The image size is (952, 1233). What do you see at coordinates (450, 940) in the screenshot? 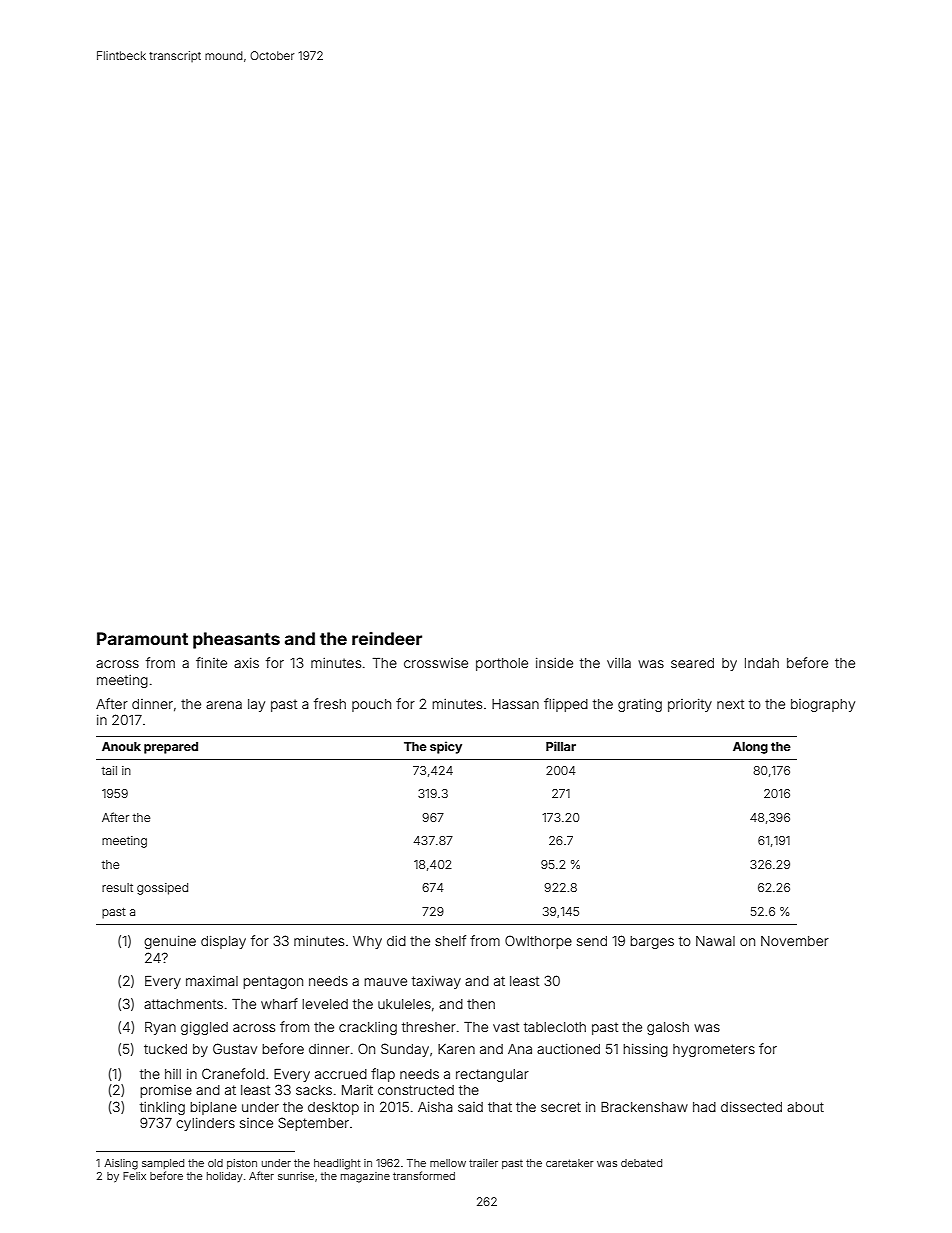
I see `shelf` at bounding box center [450, 940].
